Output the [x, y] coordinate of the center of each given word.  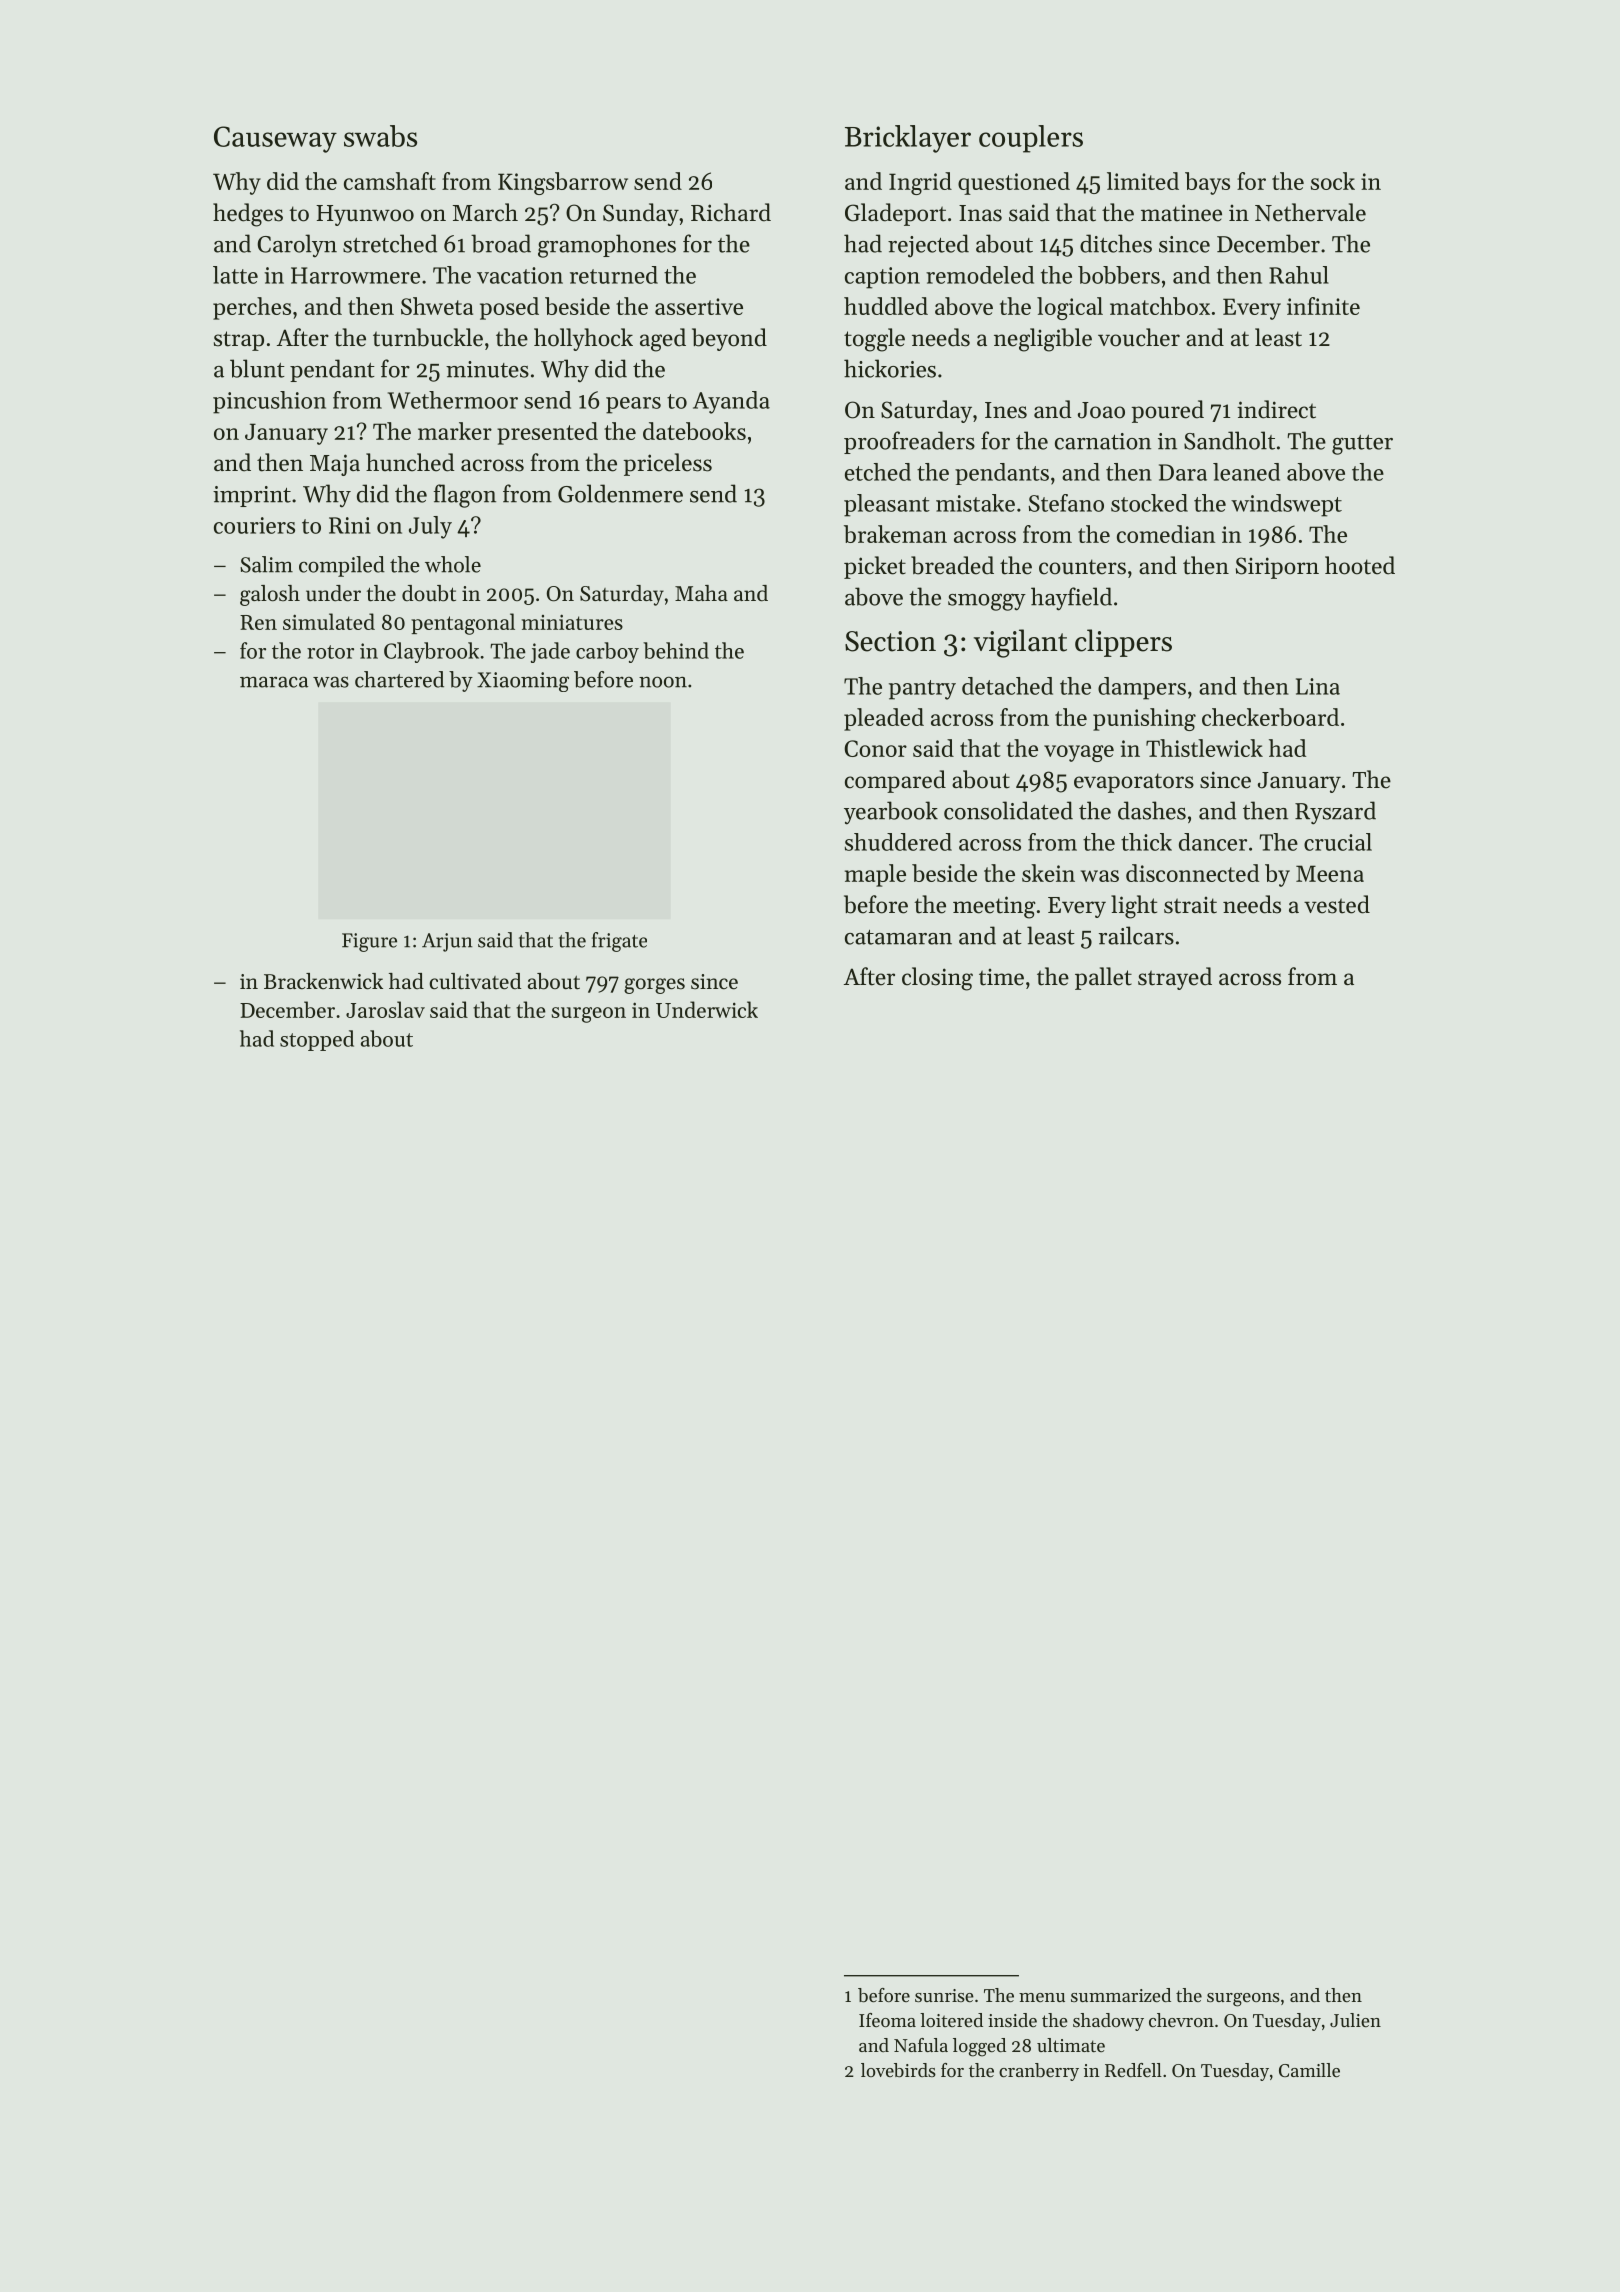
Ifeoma [887, 2020]
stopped [317, 1040]
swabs [380, 136]
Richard [731, 212]
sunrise [944, 1995]
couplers [1031, 139]
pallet [1103, 978]
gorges [654, 986]
